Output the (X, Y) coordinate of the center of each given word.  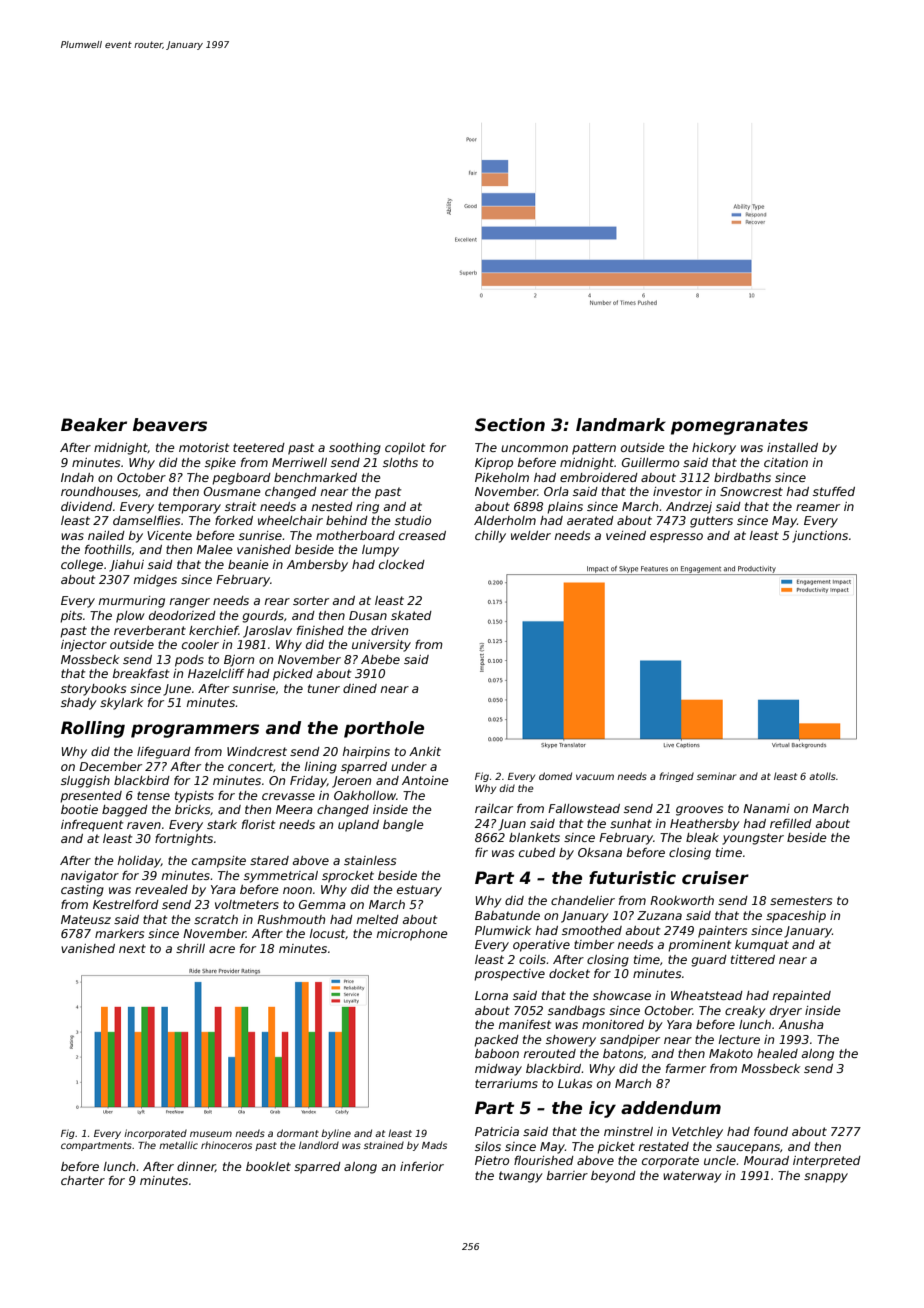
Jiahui (126, 566)
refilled (791, 823)
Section (510, 425)
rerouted (550, 1053)
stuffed (834, 491)
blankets (534, 837)
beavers (170, 425)
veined (626, 535)
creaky (745, 1012)
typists (194, 797)
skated (411, 615)
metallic (178, 1145)
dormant (298, 1133)
